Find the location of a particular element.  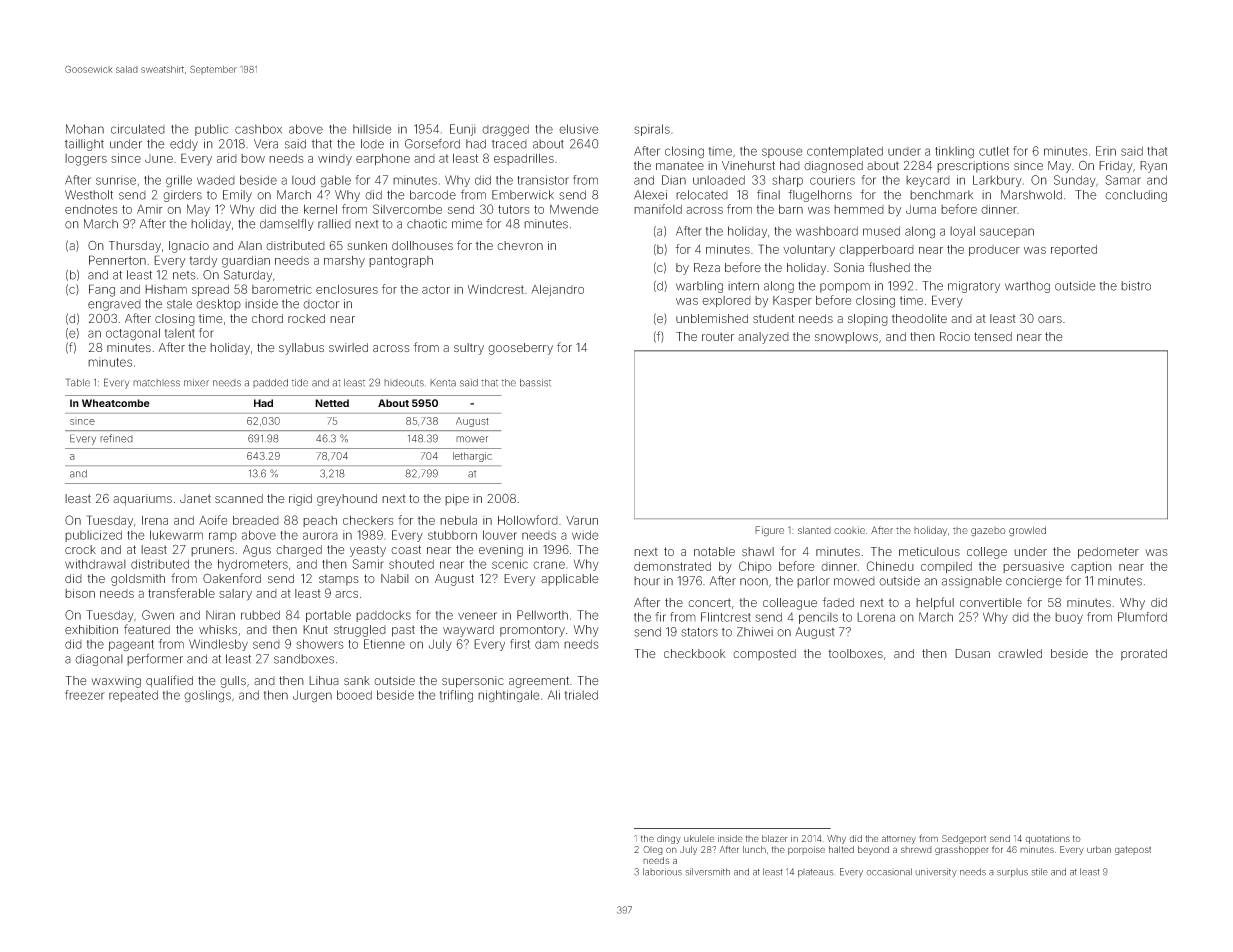

Varun is located at coordinates (582, 520).
